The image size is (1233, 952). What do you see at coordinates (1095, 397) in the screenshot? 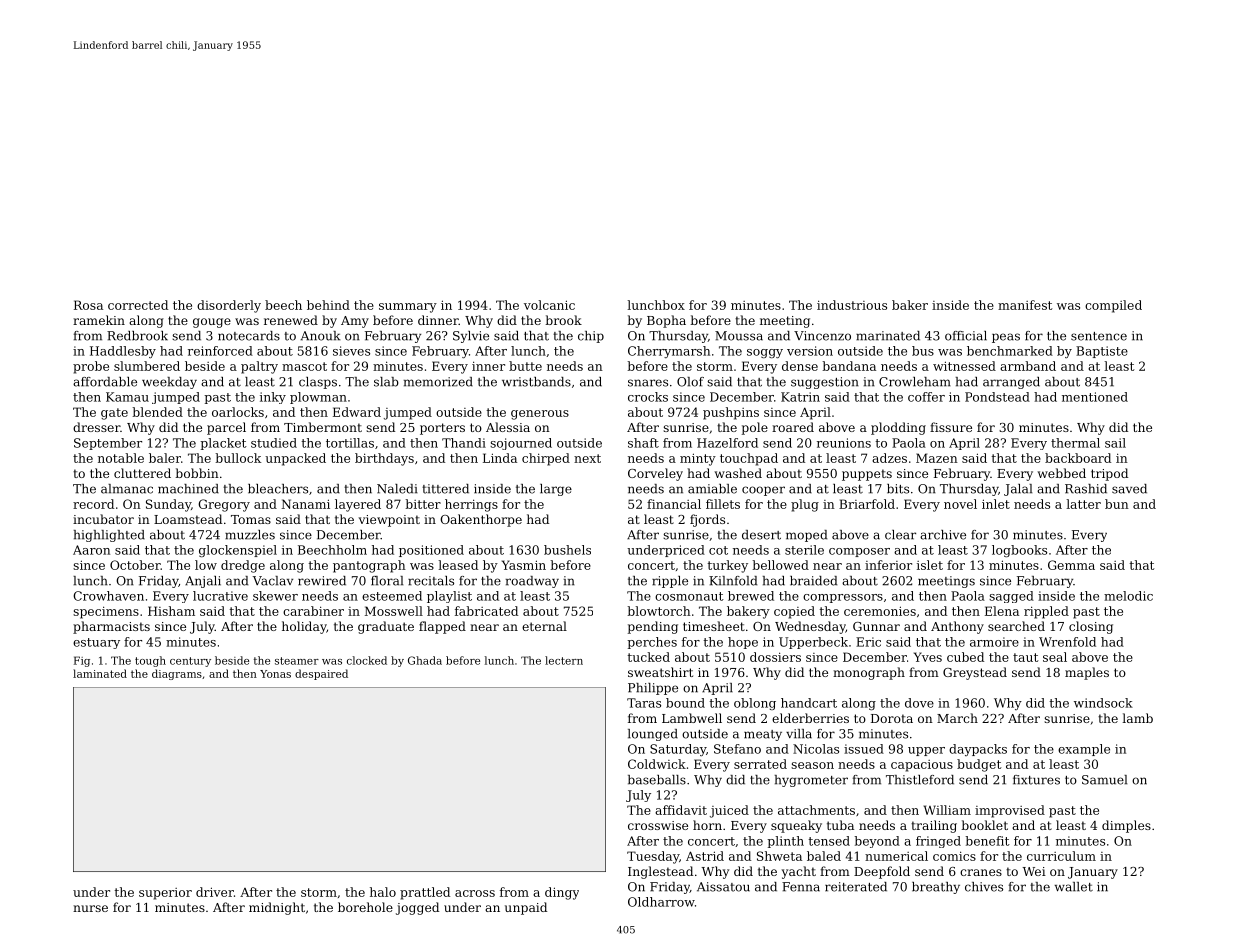
I see `mentioned` at bounding box center [1095, 397].
